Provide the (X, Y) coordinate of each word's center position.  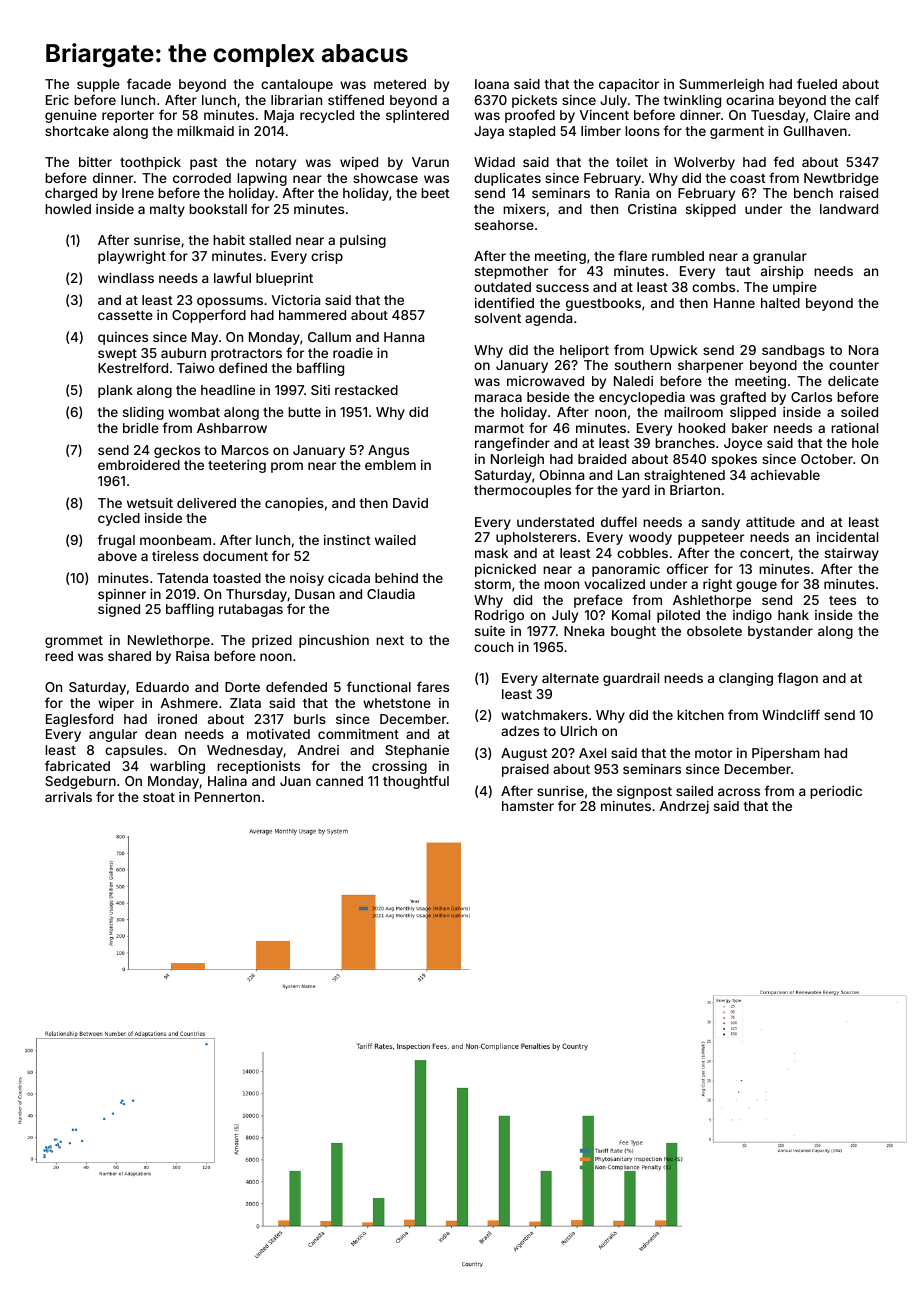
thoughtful (416, 782)
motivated (278, 734)
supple (98, 85)
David (410, 503)
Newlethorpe (169, 641)
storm (493, 584)
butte (304, 412)
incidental (847, 537)
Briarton (695, 490)
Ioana (492, 84)
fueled (817, 83)
